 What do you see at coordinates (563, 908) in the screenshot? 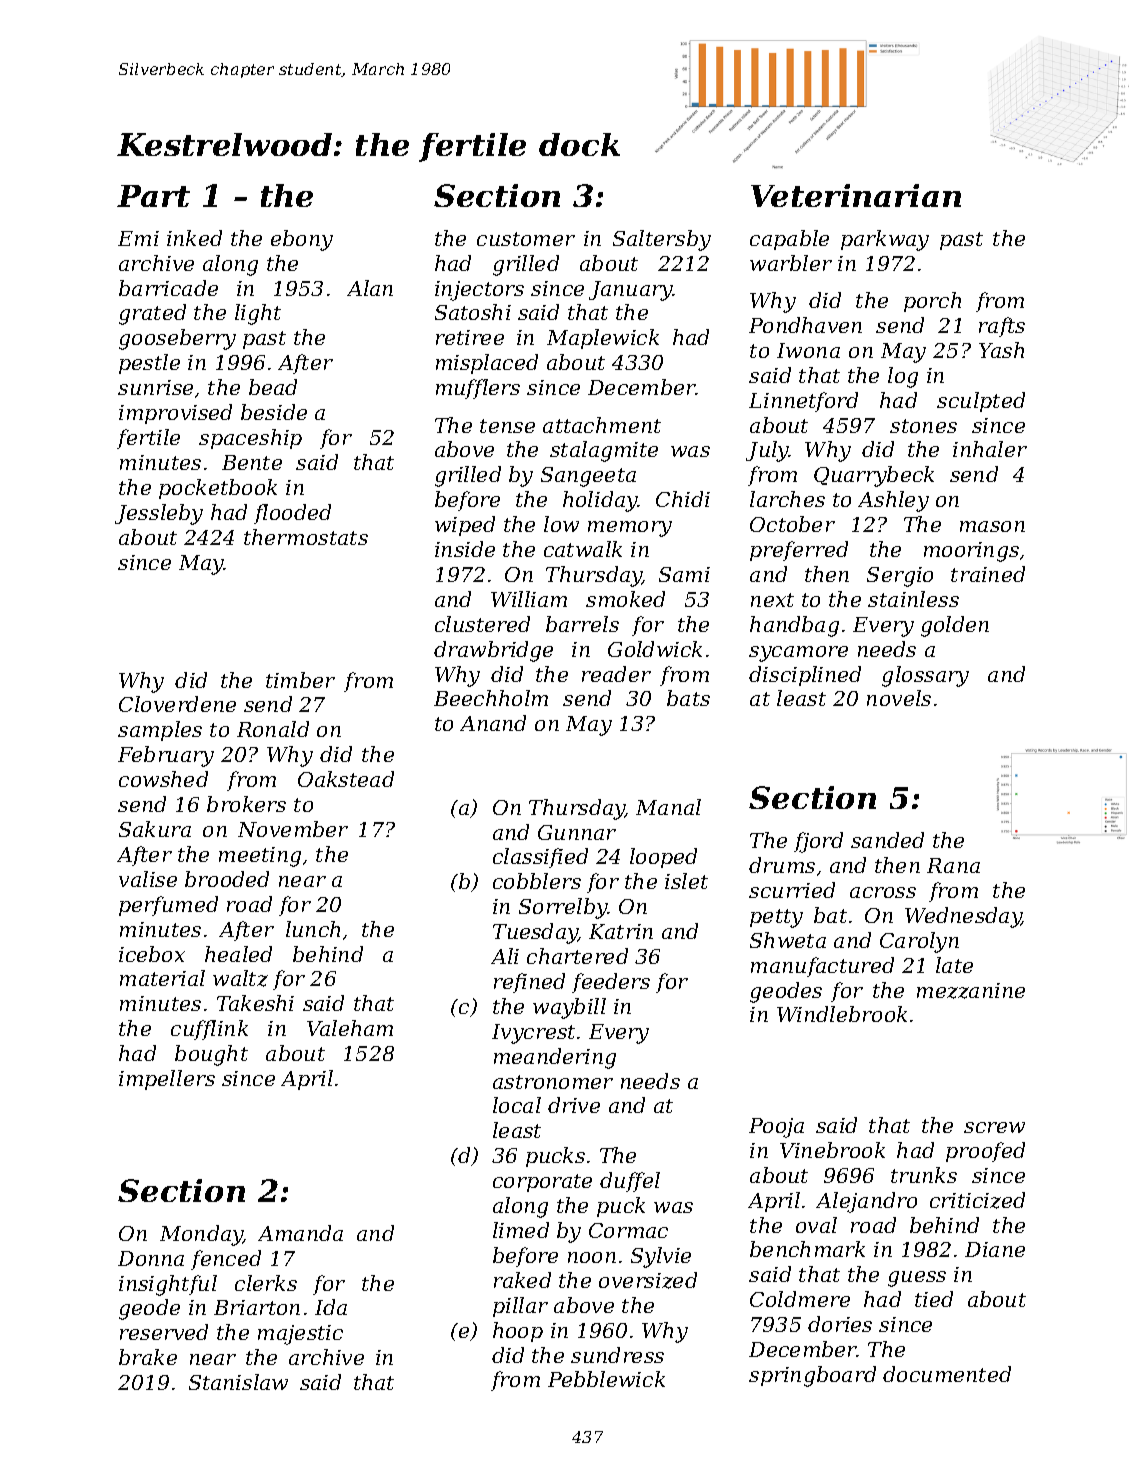
I see `Sorrelby` at bounding box center [563, 908].
